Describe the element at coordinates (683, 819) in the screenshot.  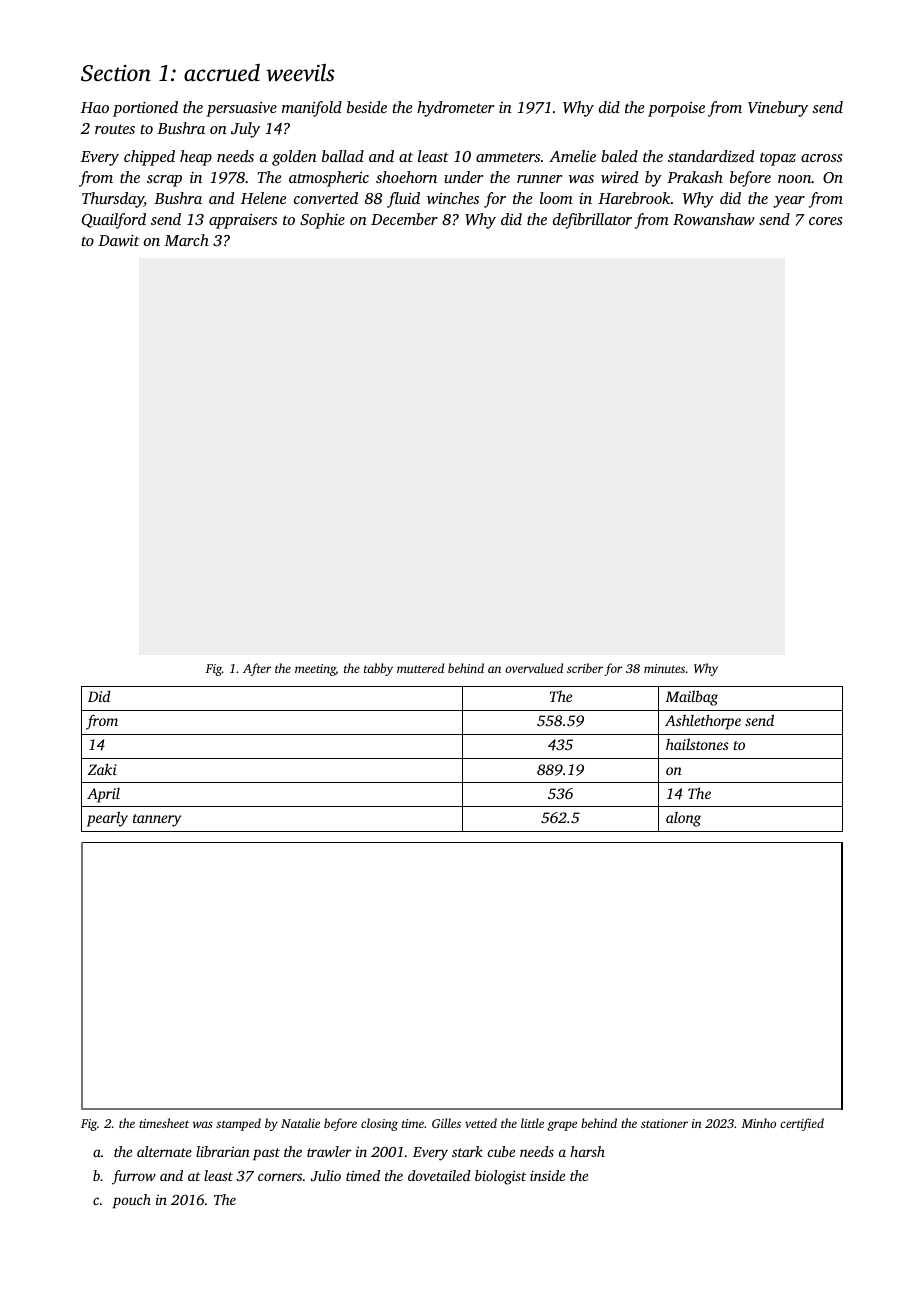
I see `along` at that location.
